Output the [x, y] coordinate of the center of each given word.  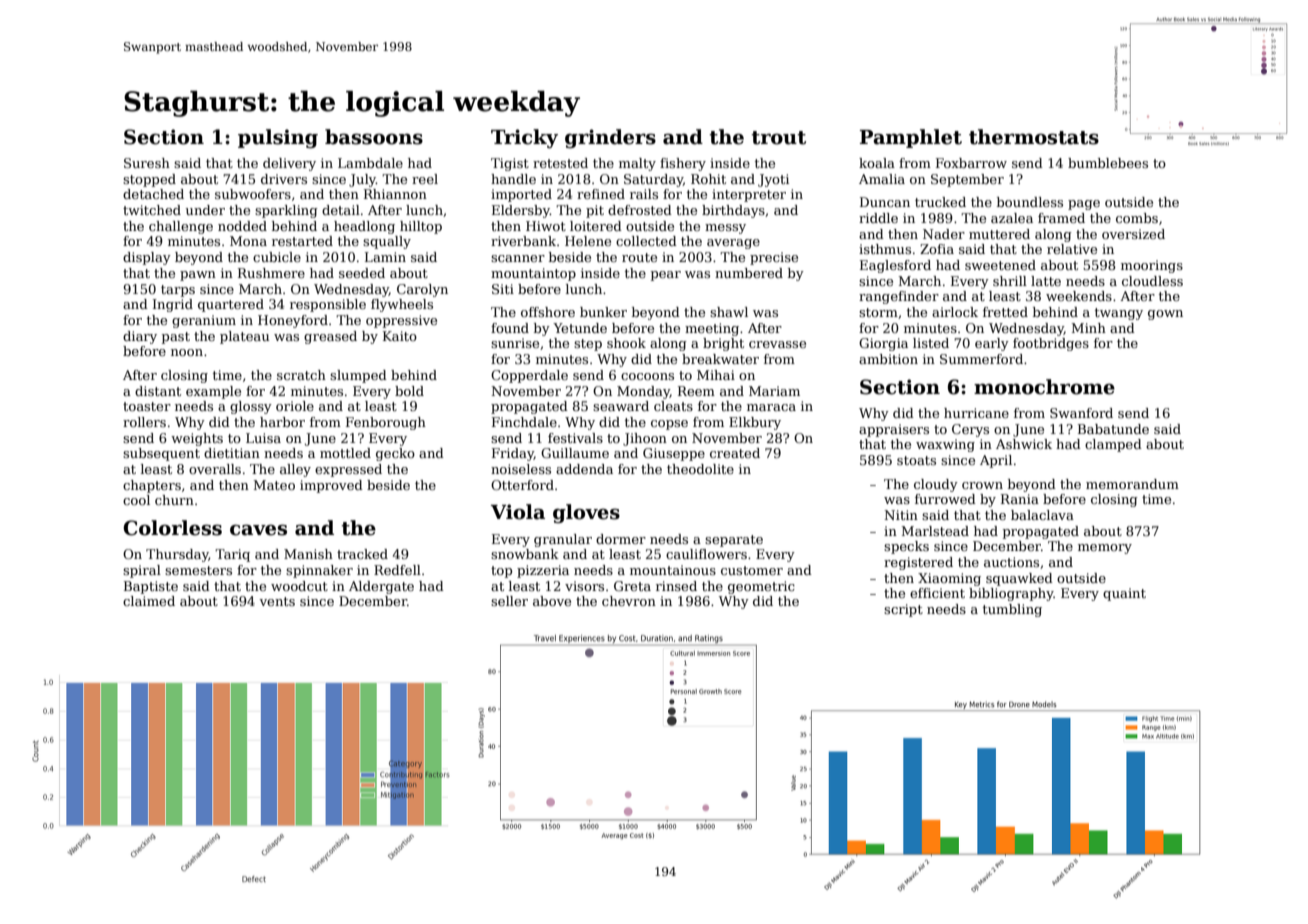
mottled [345, 453]
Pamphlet [911, 138]
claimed [149, 601]
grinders [610, 138]
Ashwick [1024, 444]
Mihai [716, 375]
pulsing [278, 138]
